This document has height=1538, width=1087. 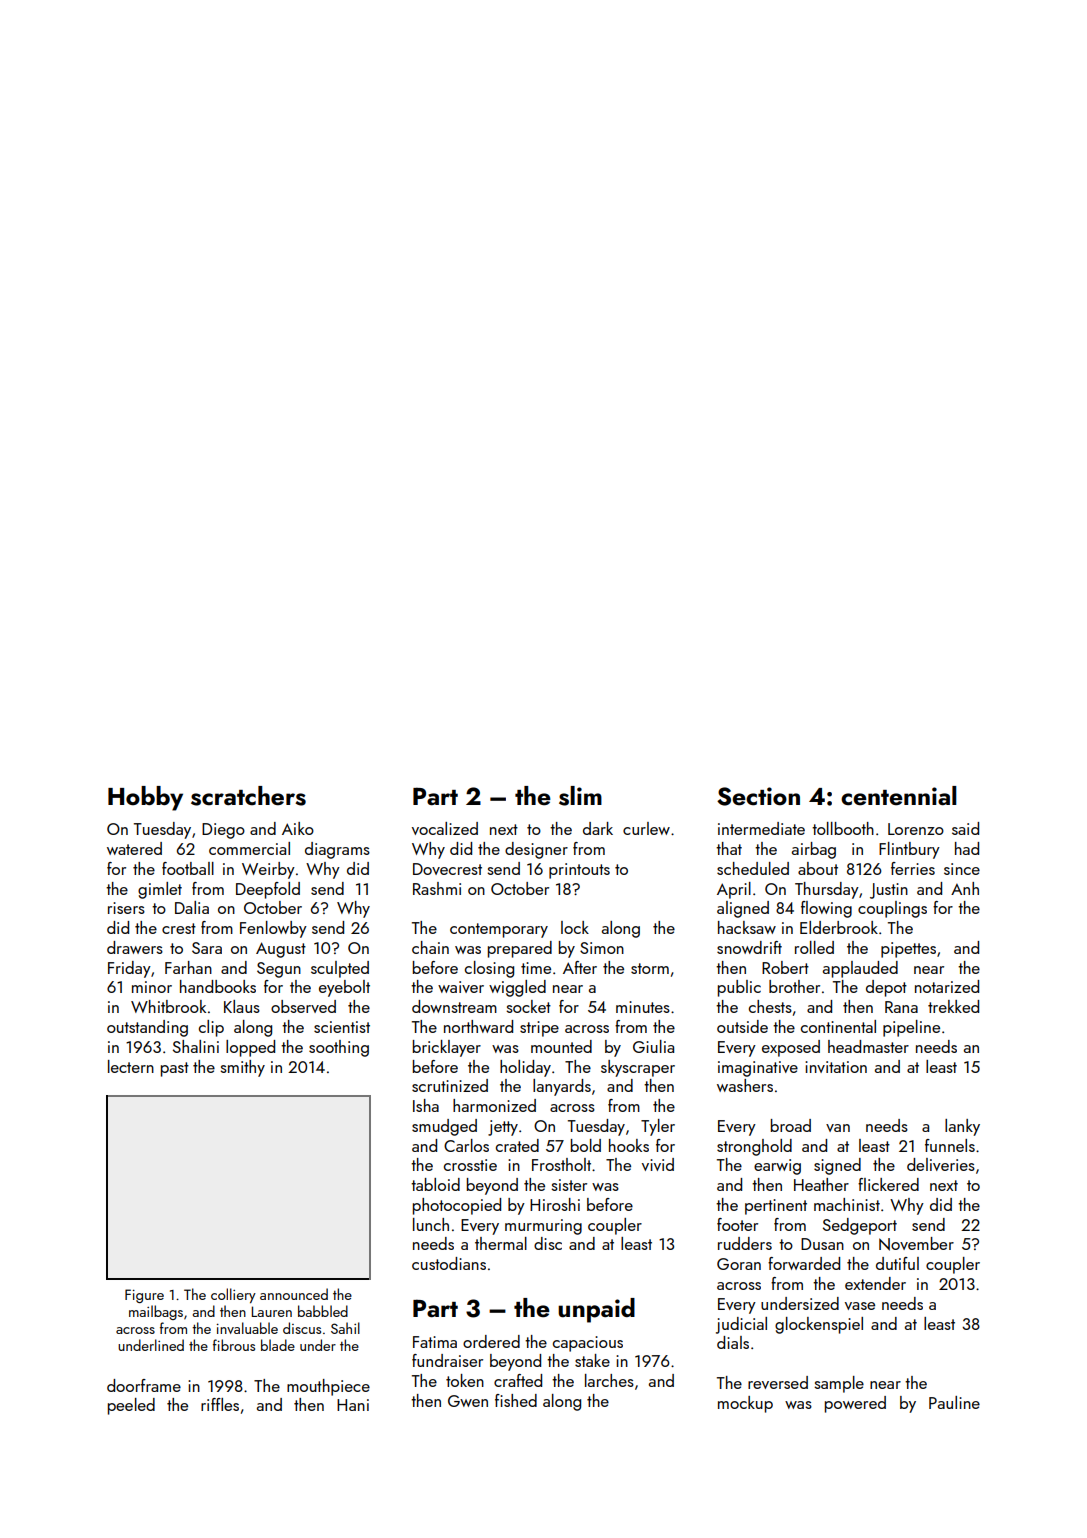 I want to click on Rashmi, so click(x=437, y=888).
